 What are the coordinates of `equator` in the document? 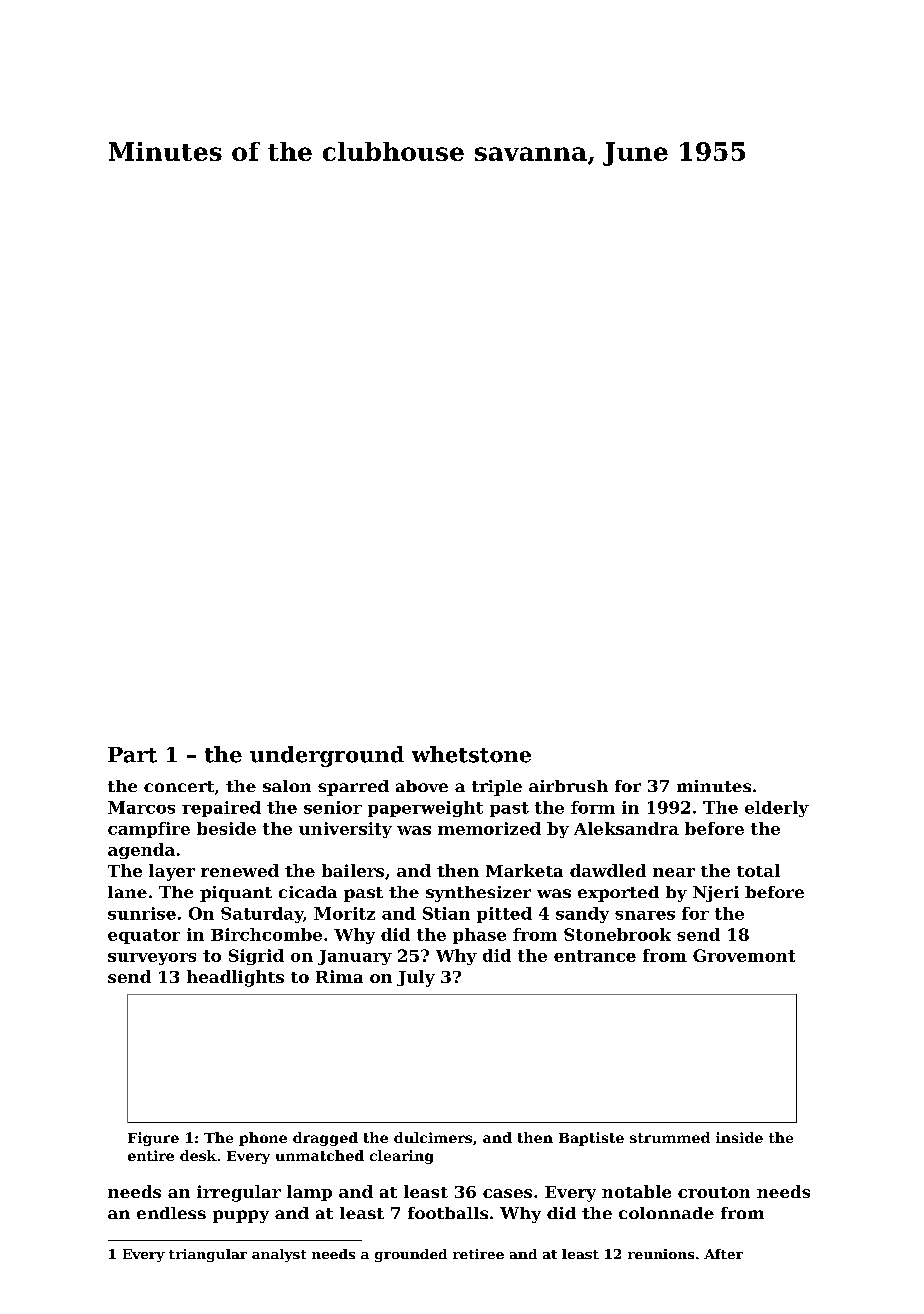 It's located at (144, 936).
